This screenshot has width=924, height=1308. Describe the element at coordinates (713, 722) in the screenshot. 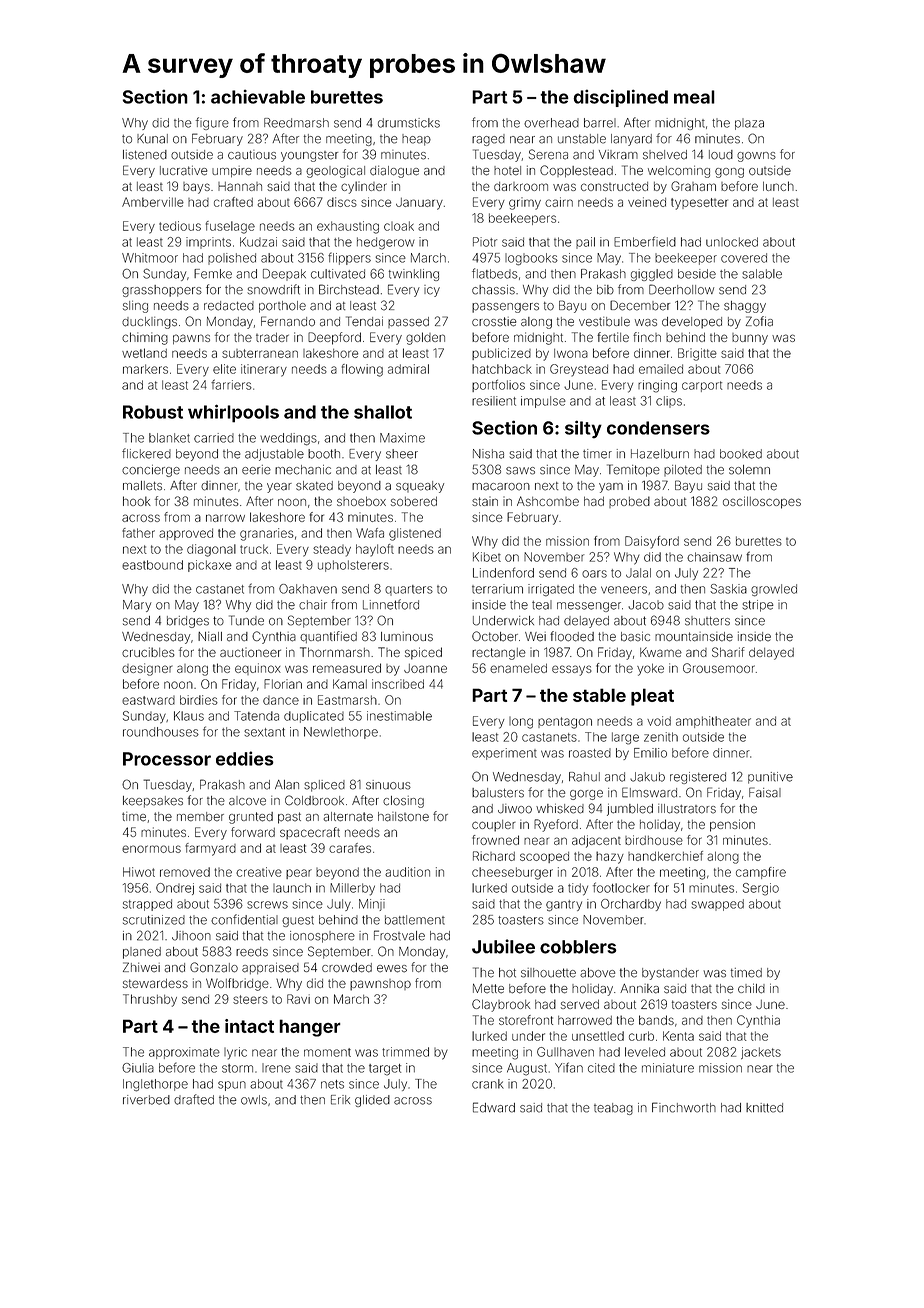

I see `amphitheater` at that location.
